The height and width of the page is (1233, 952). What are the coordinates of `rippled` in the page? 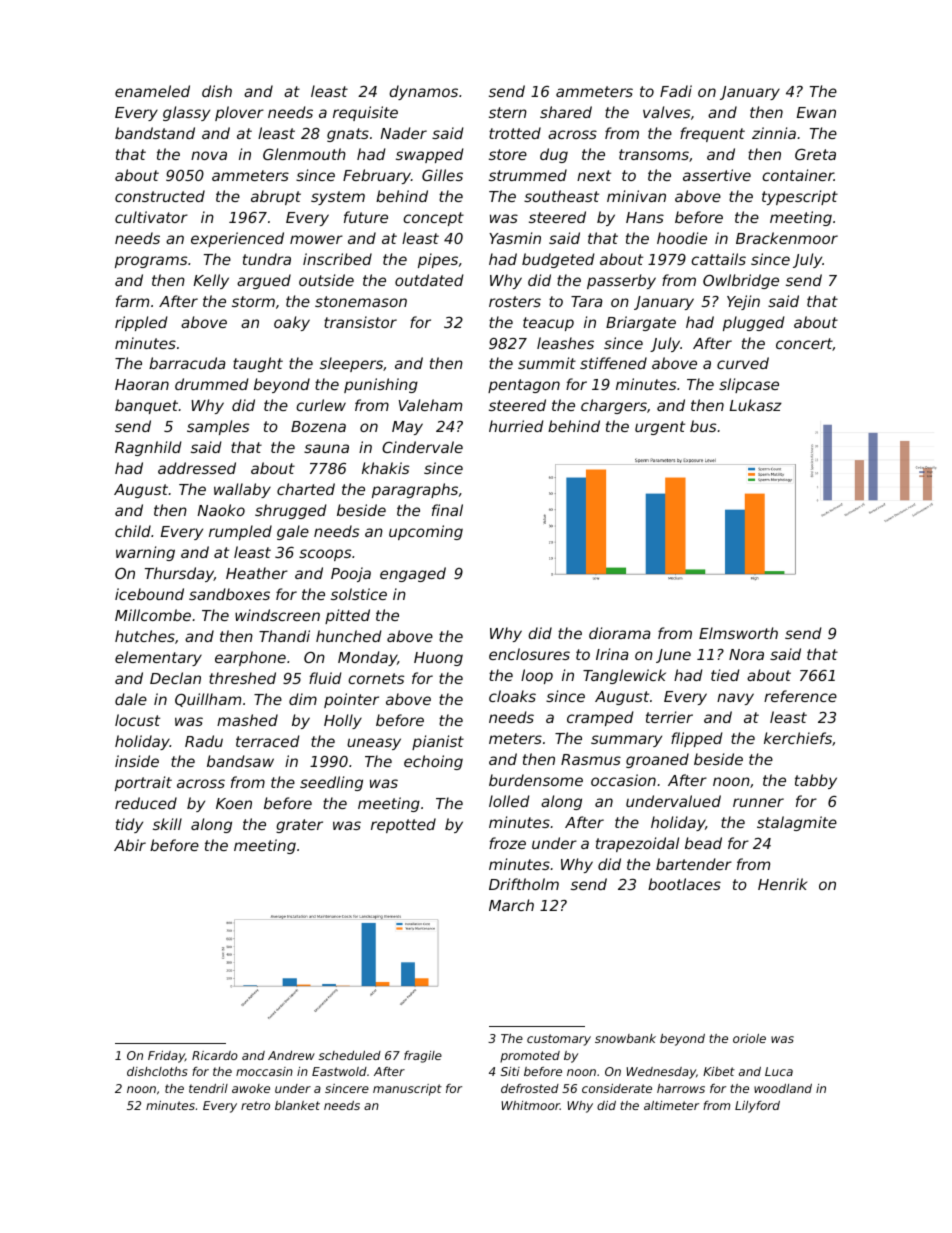 It's located at (141, 323).
